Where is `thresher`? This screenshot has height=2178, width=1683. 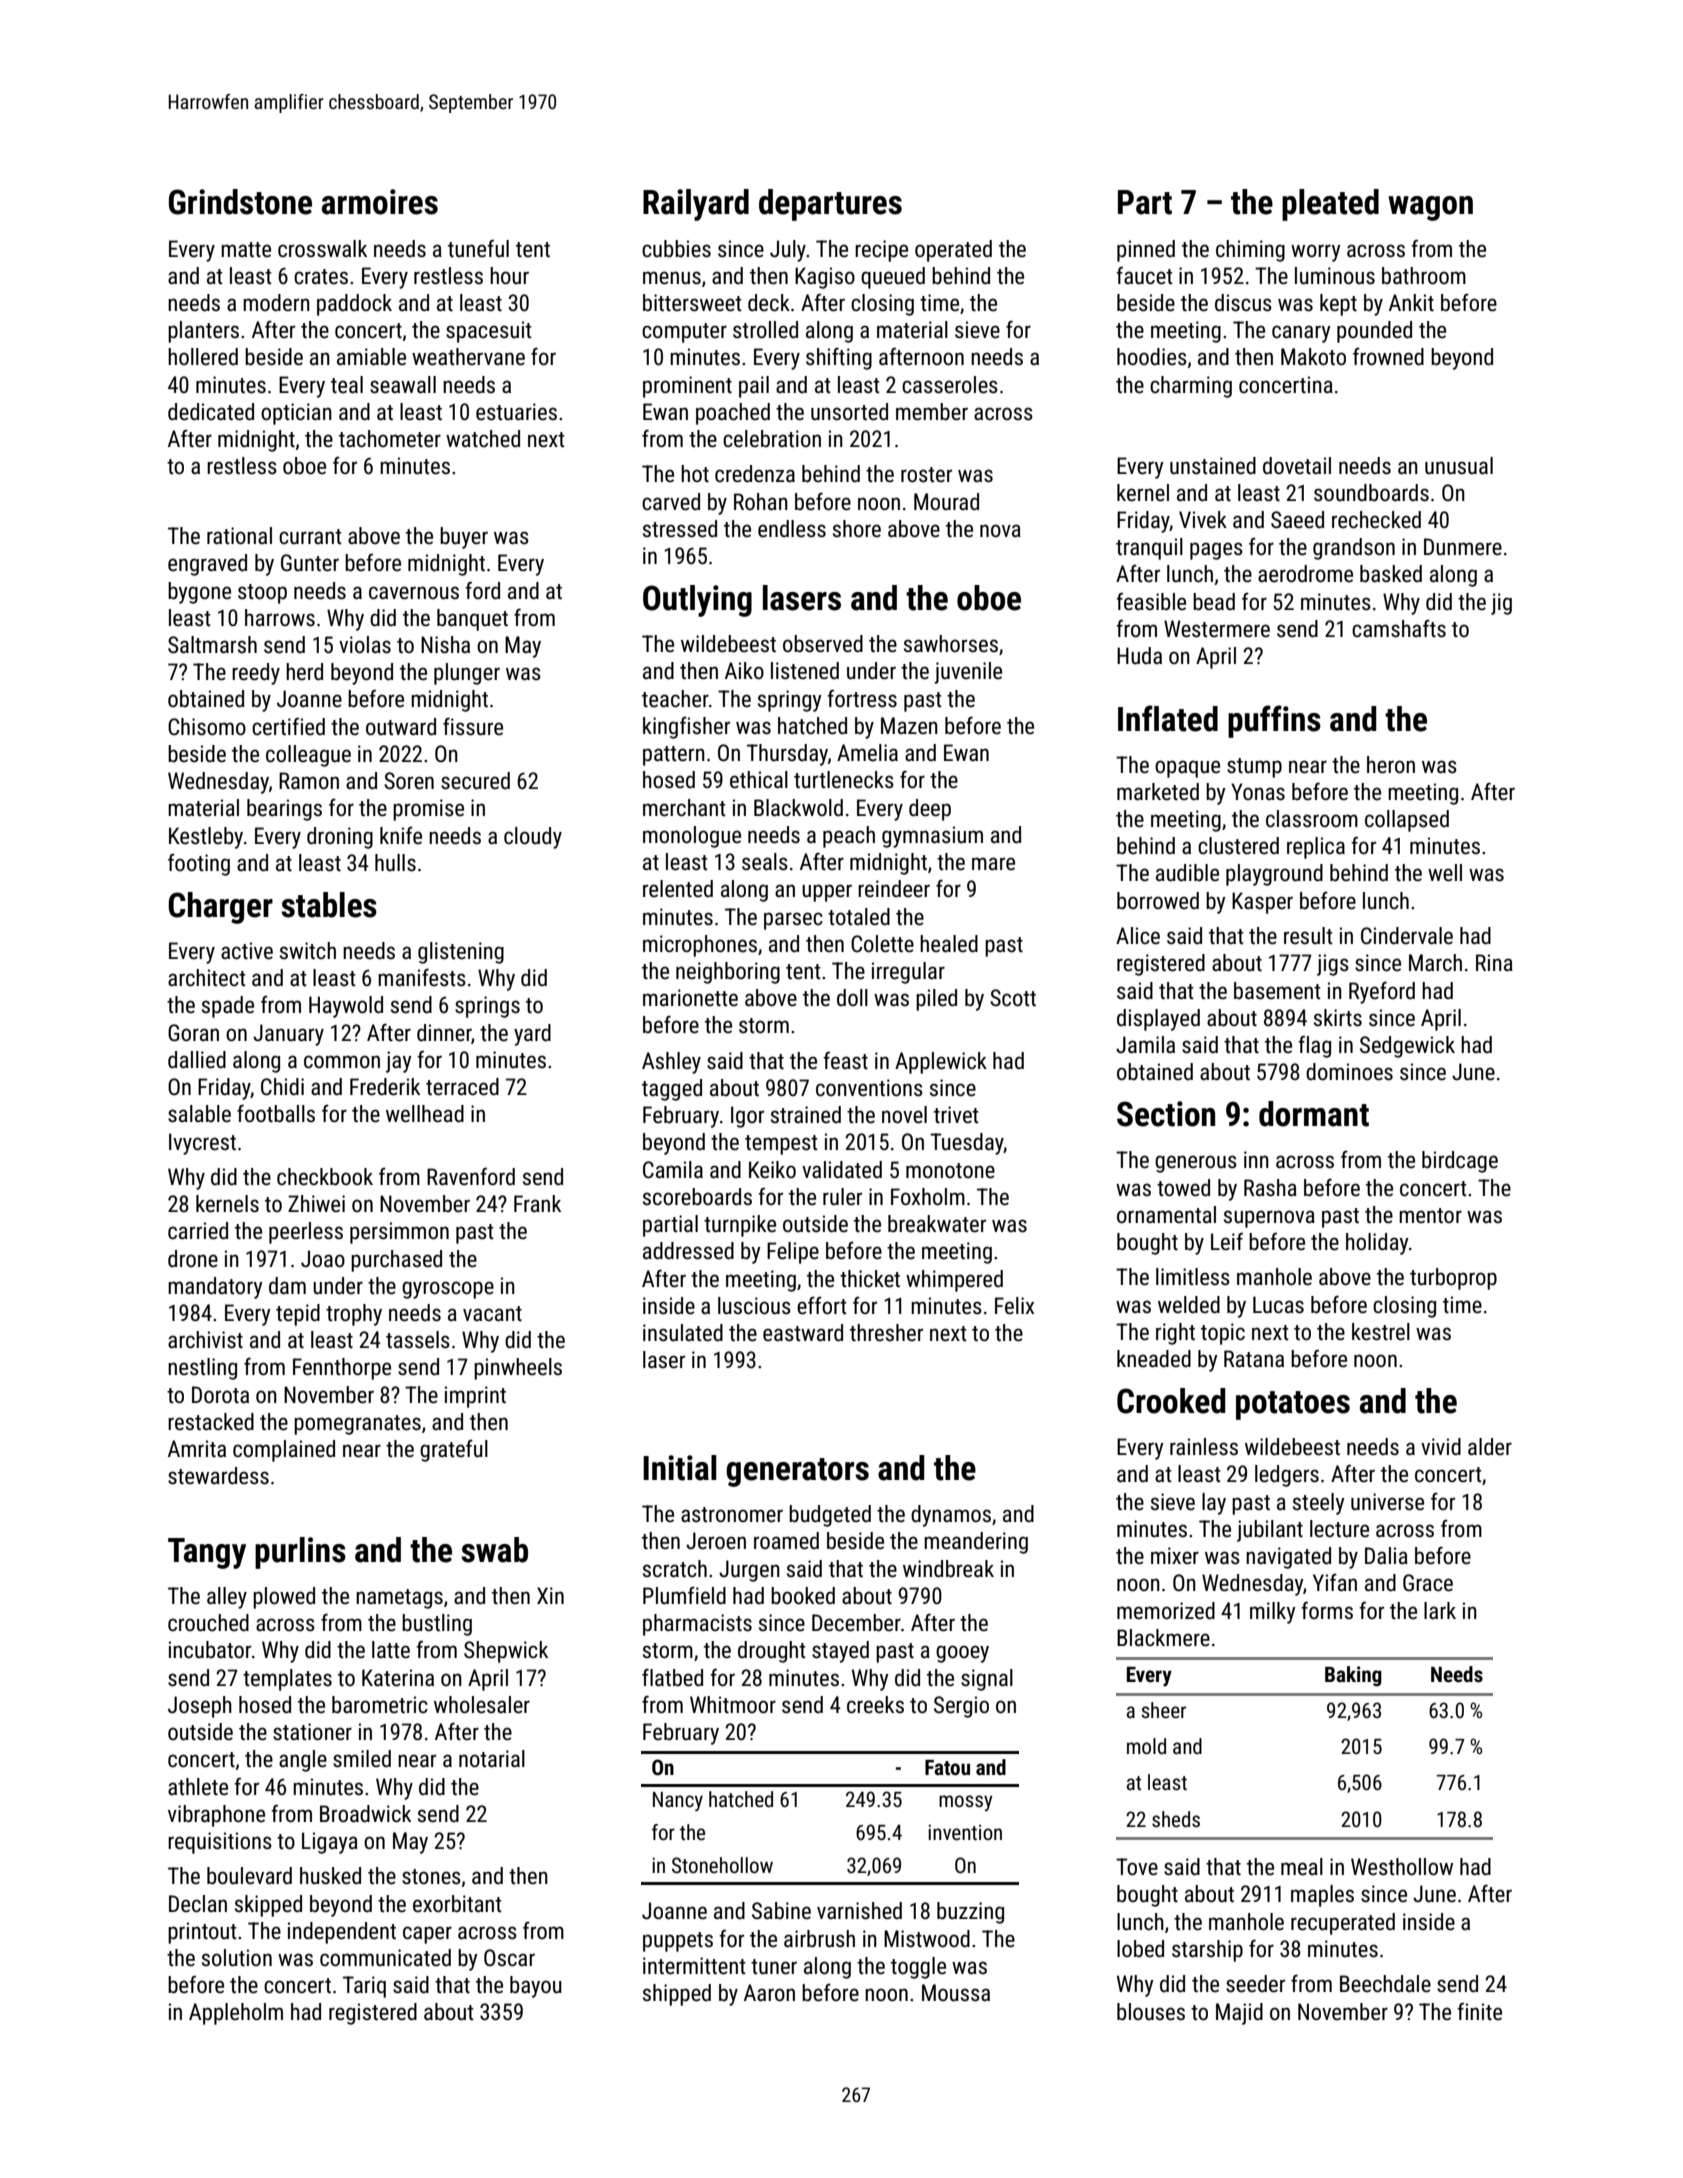 thresher is located at coordinates (886, 1333).
